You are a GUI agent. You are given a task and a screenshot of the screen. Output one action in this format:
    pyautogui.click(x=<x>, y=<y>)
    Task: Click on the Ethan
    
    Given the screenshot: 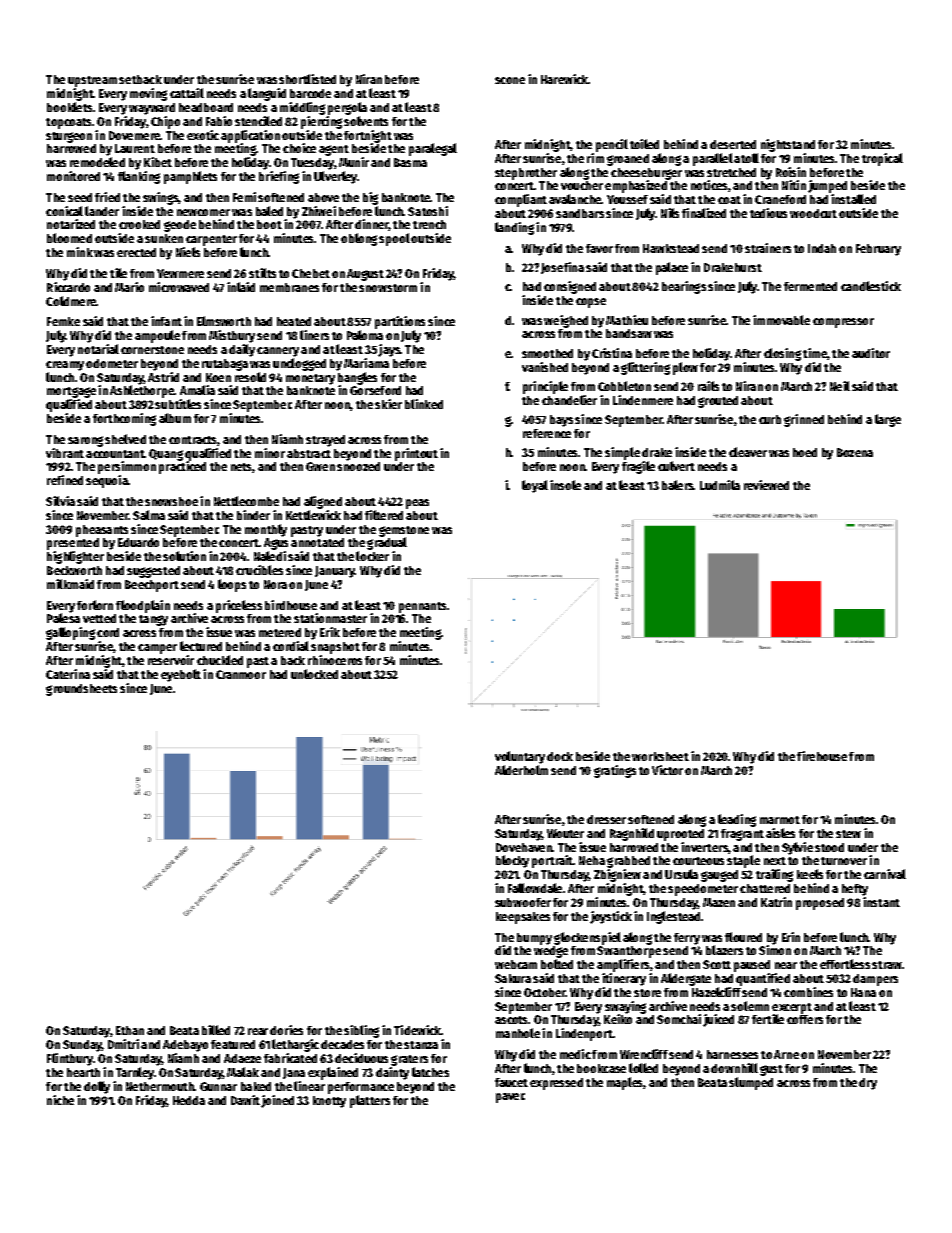 What is the action you would take?
    pyautogui.click(x=130, y=1030)
